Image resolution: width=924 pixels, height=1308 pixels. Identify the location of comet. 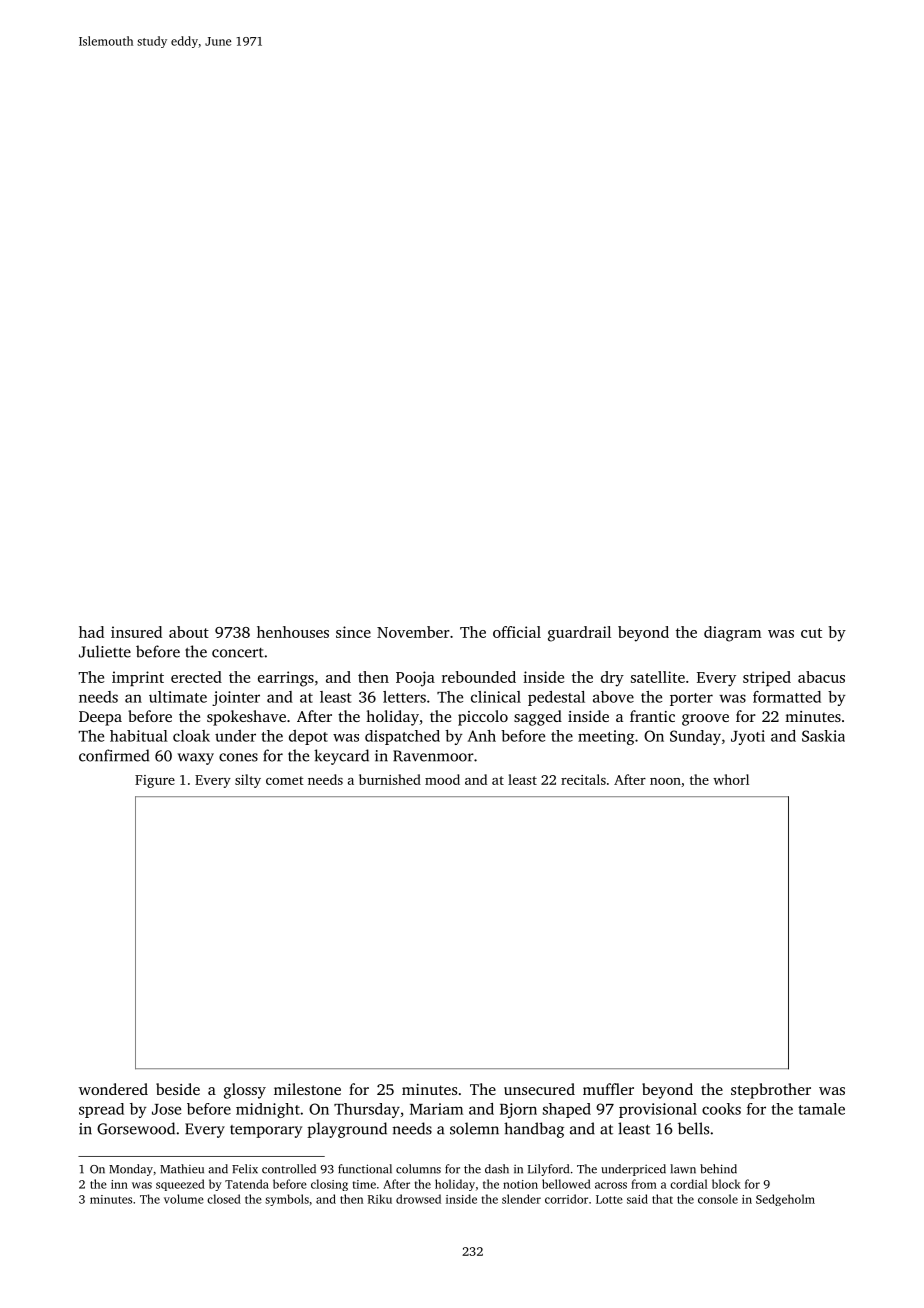
(285, 780).
